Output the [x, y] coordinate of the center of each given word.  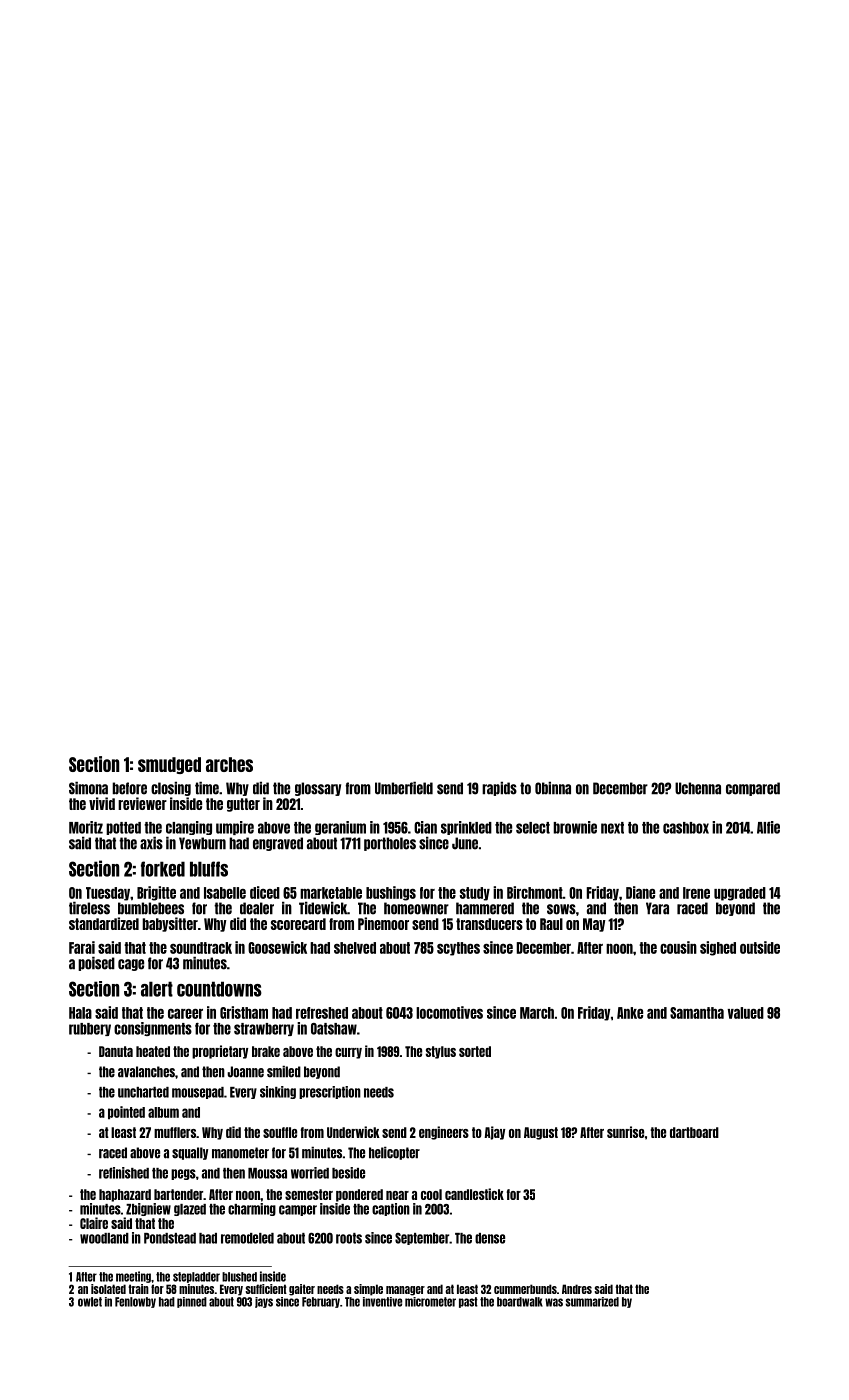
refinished [124, 1173]
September [422, 1239]
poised [96, 963]
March [537, 1013]
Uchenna [698, 788]
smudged [169, 765]
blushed [239, 1277]
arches [229, 764]
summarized [592, 1302]
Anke [630, 1013]
